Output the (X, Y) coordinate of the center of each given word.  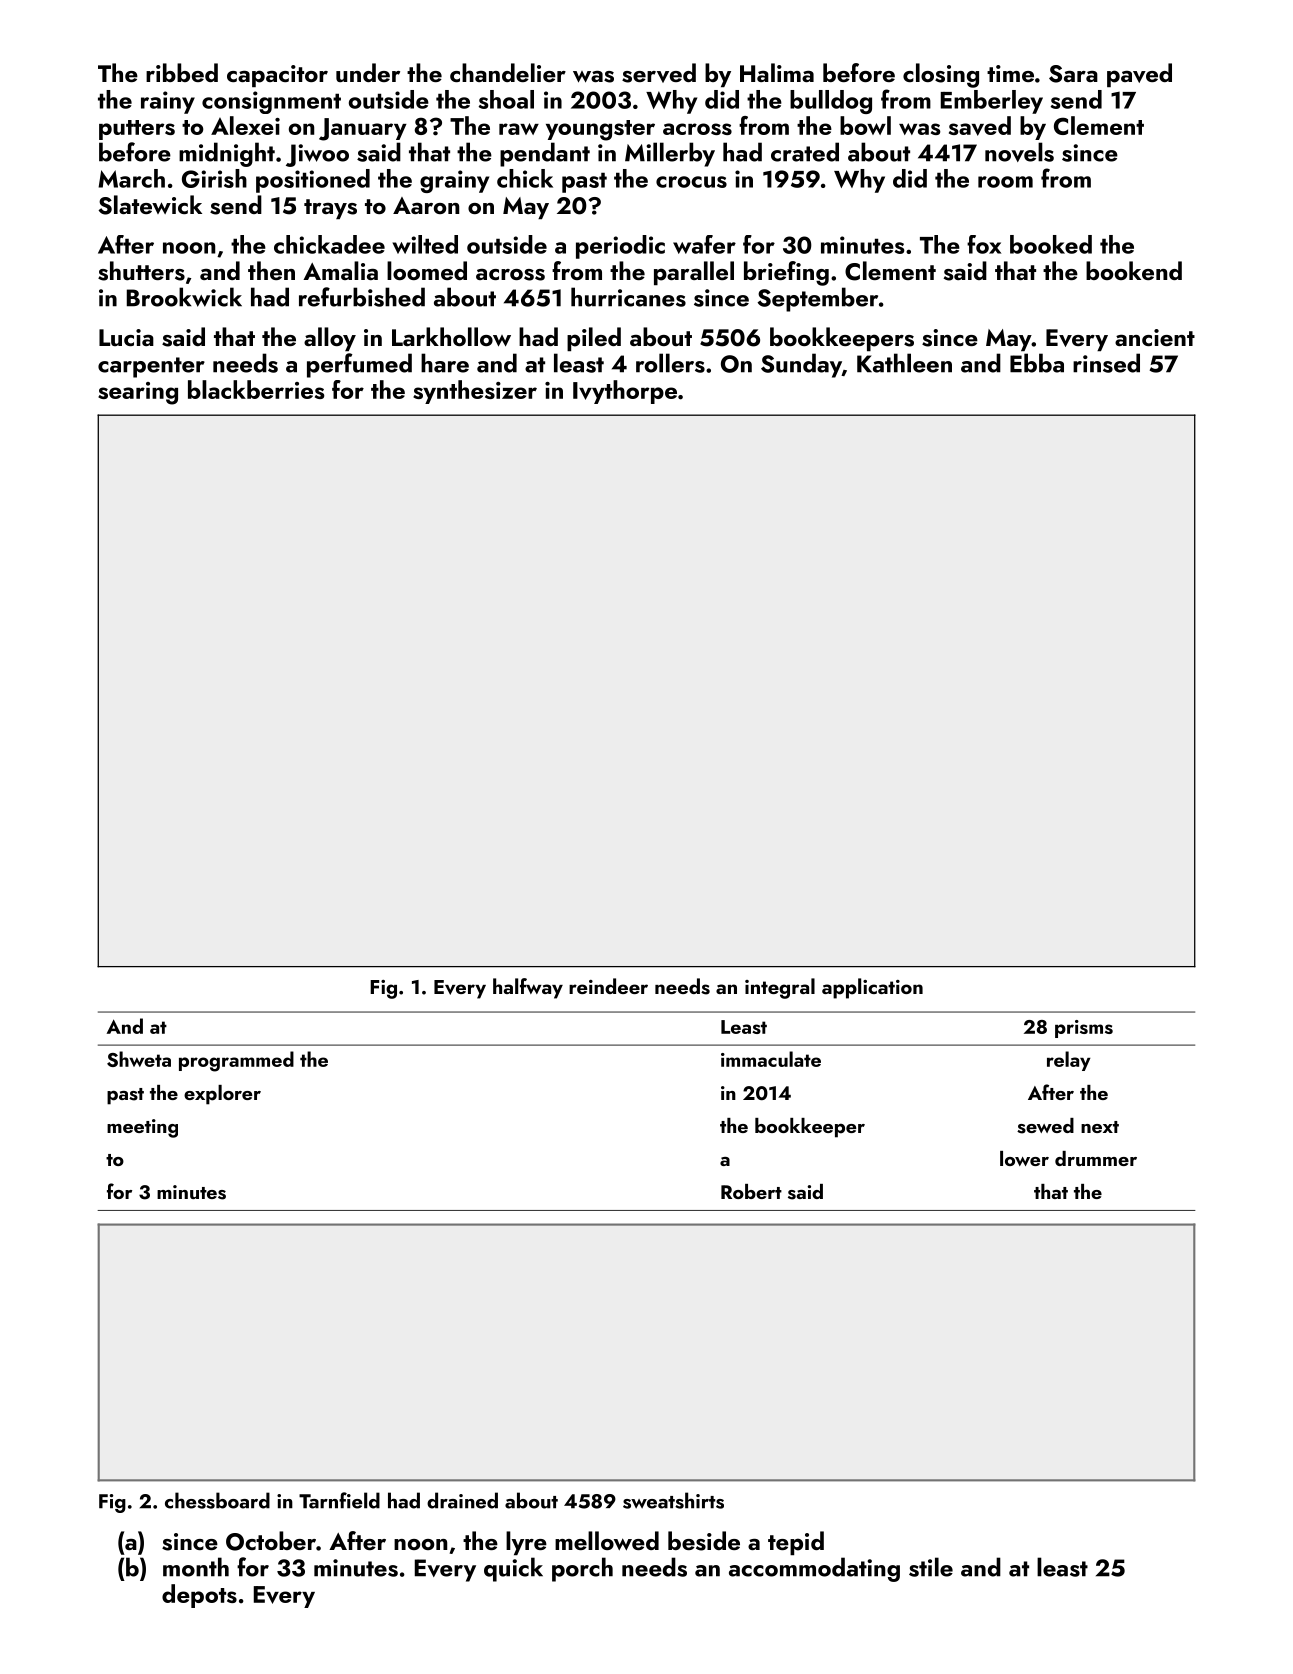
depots (199, 1596)
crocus (691, 182)
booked (1051, 244)
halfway (528, 988)
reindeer (608, 986)
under (368, 73)
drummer (1096, 1158)
